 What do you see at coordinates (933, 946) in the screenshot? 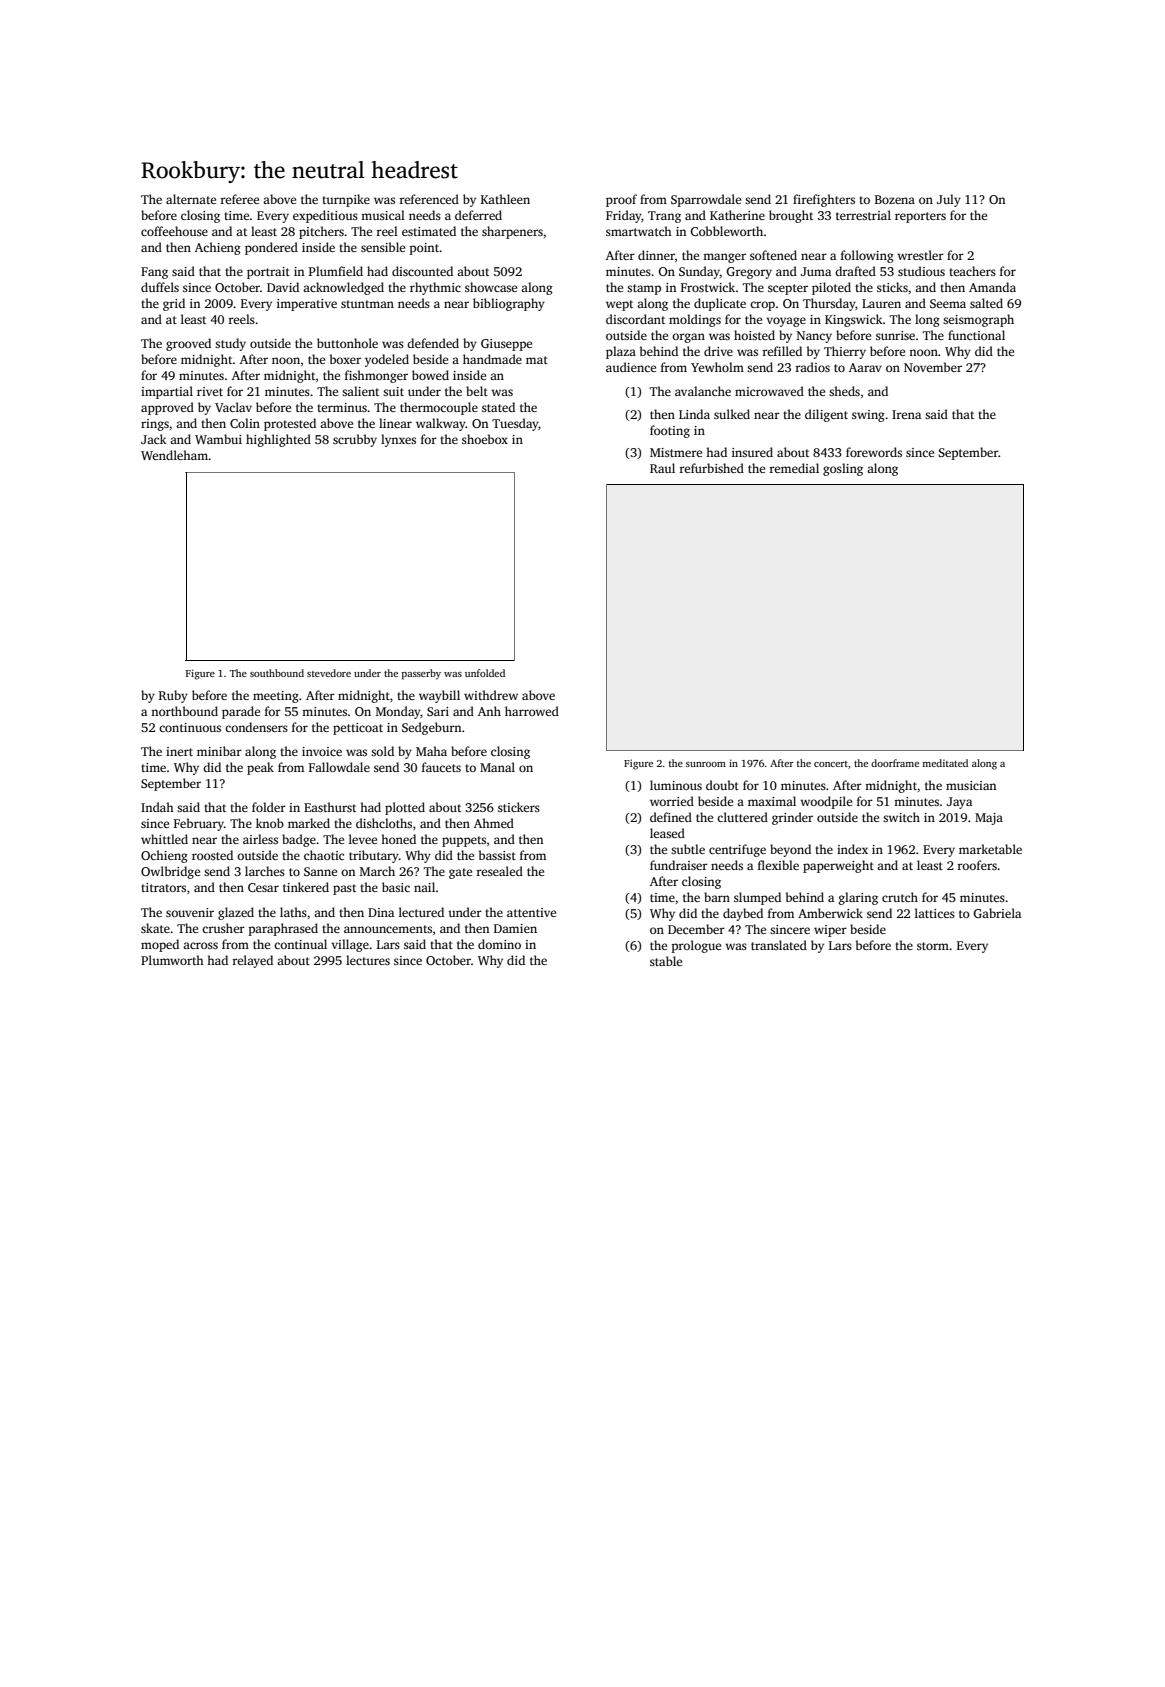
I see `storm` at bounding box center [933, 946].
